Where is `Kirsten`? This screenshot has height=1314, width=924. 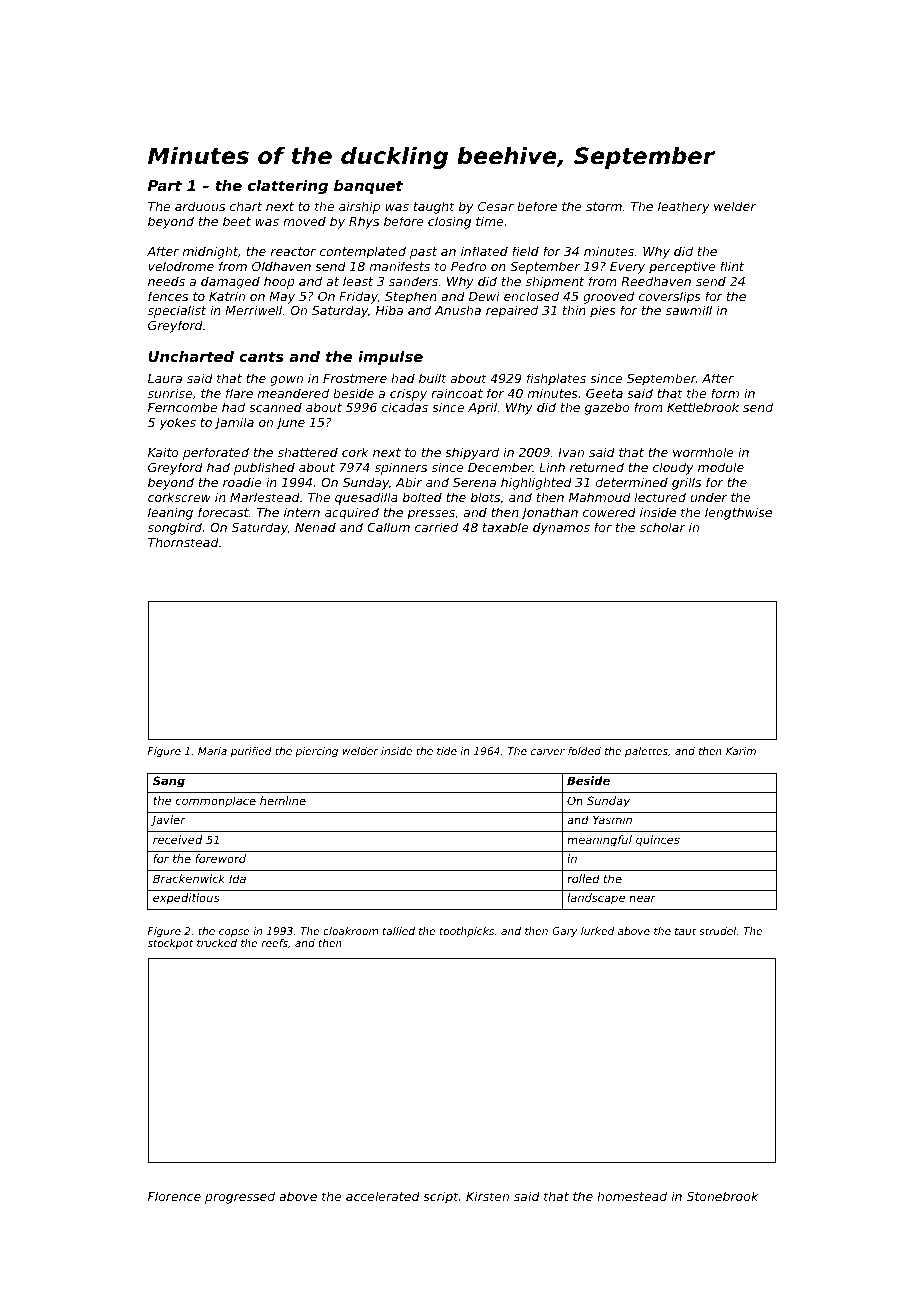 Kirsten is located at coordinates (487, 1196).
